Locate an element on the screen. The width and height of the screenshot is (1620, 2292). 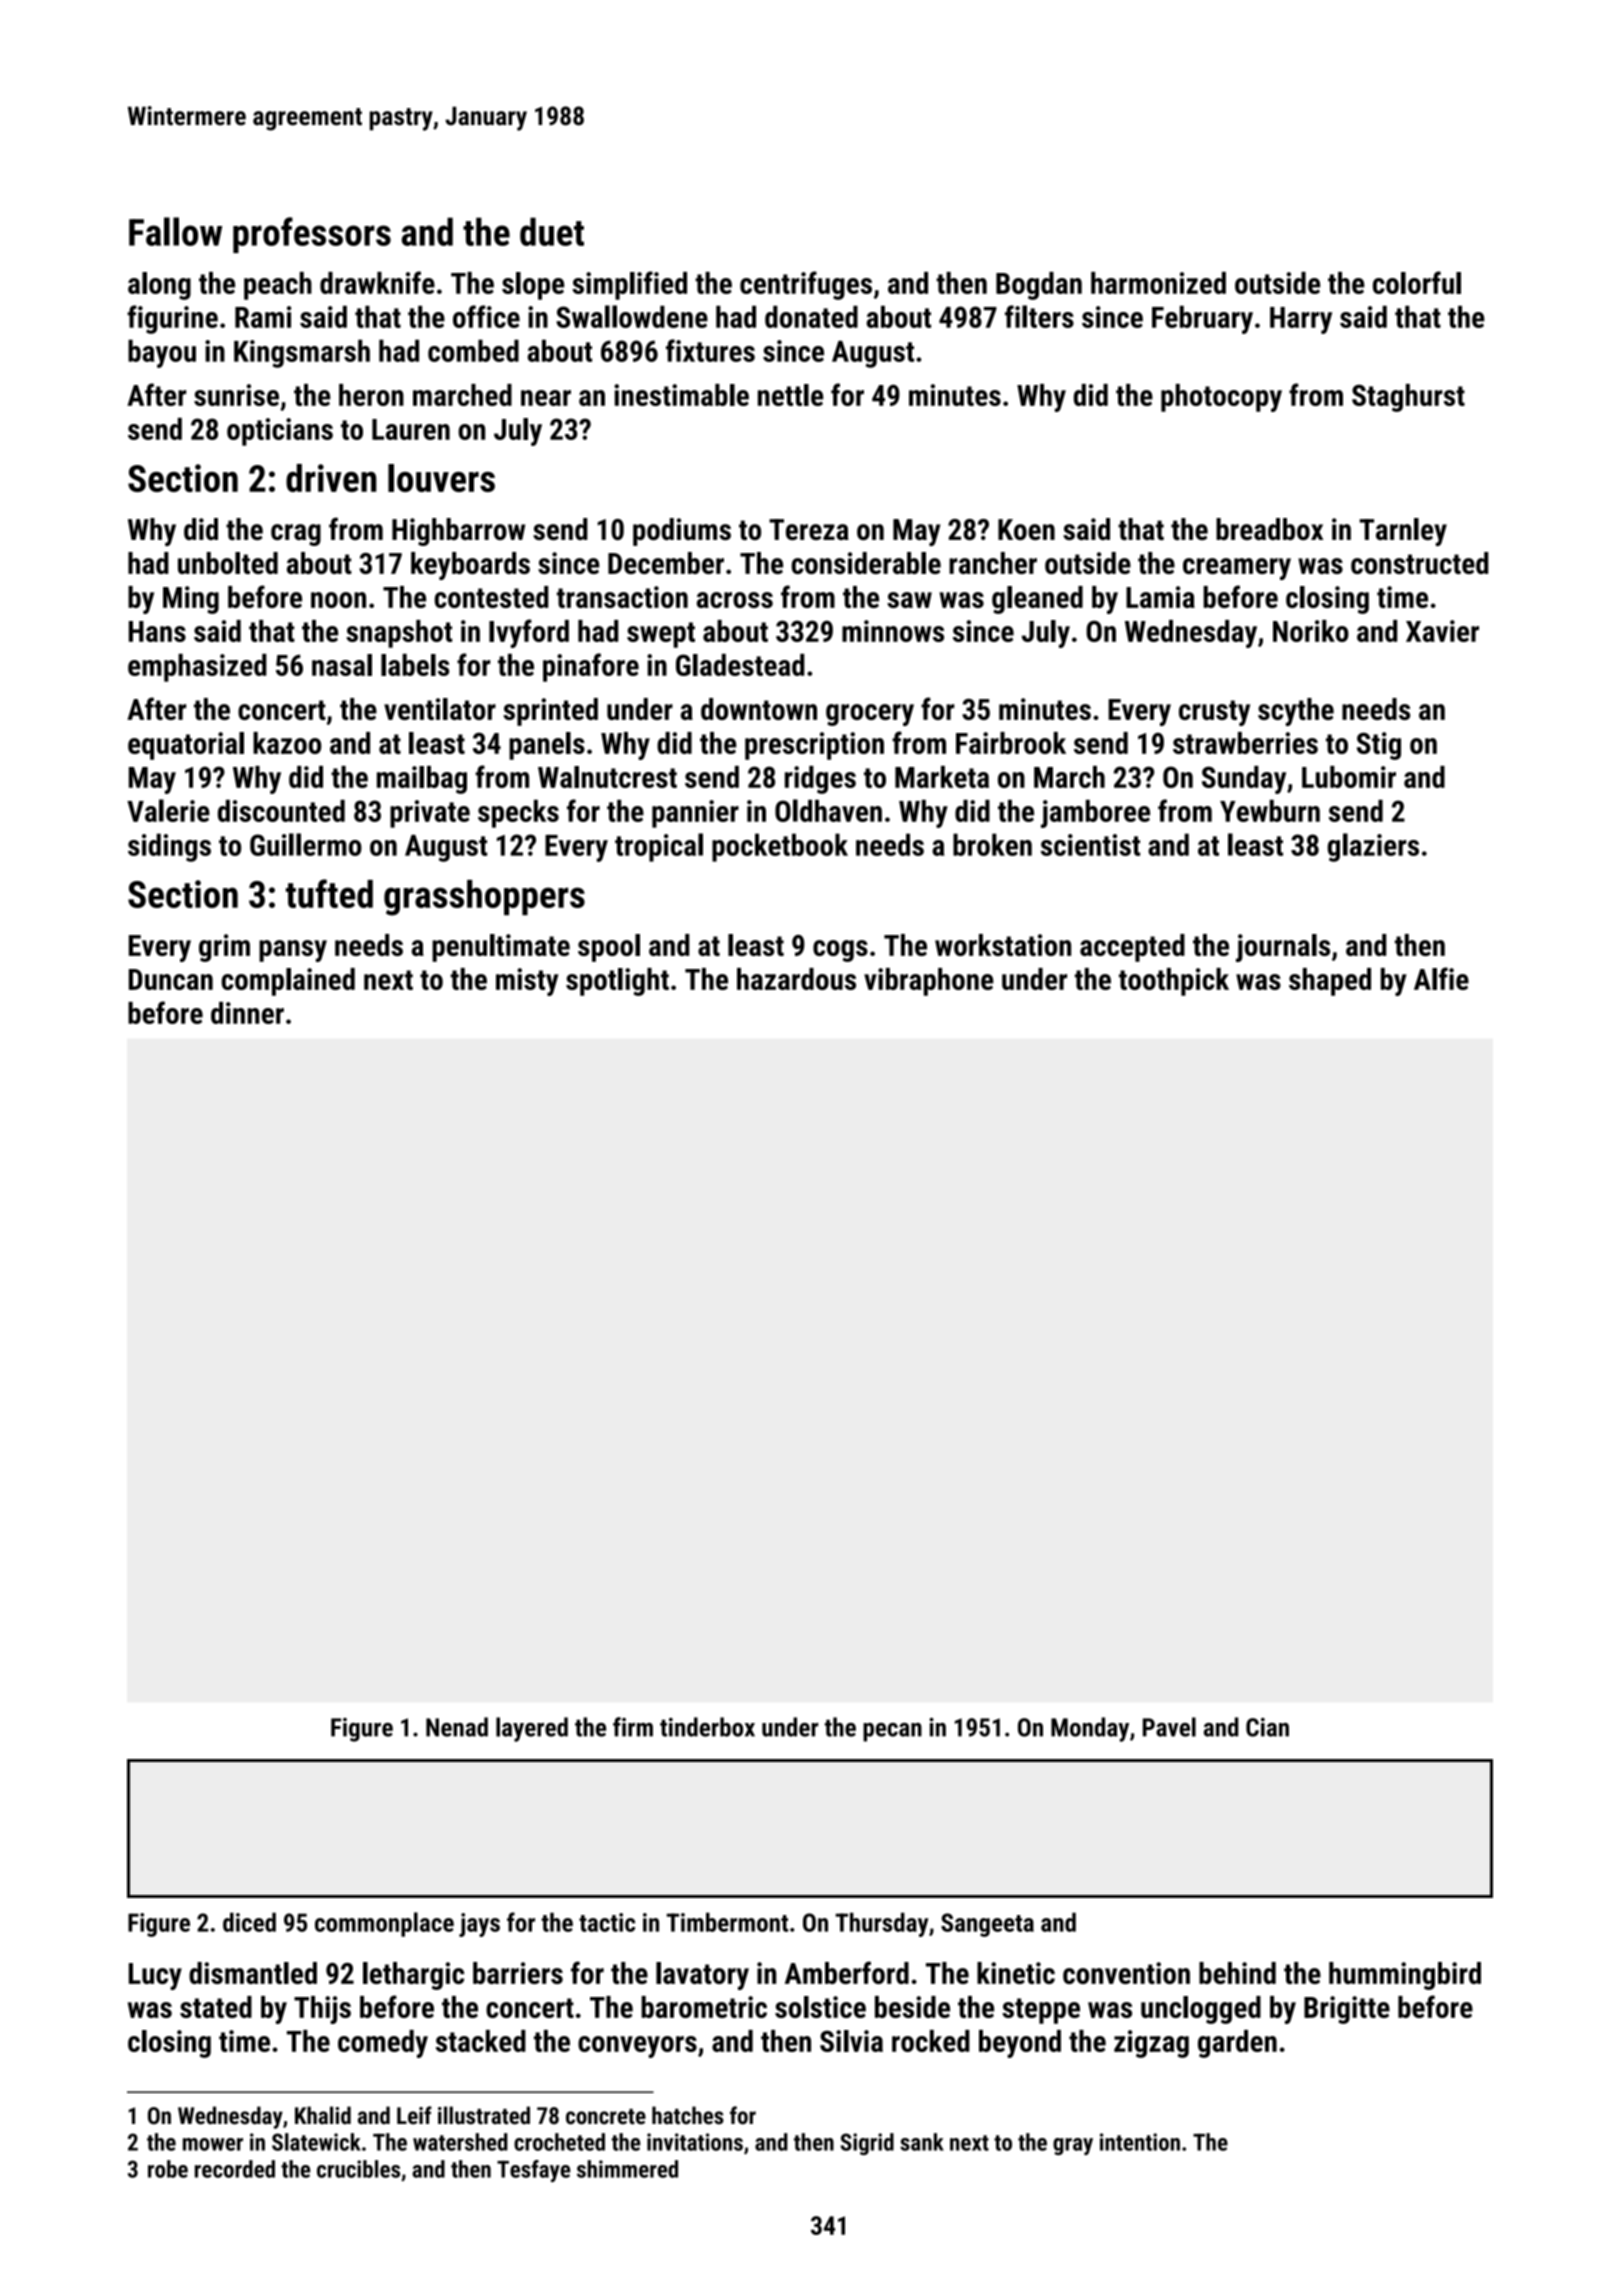
simplified is located at coordinates (629, 285).
